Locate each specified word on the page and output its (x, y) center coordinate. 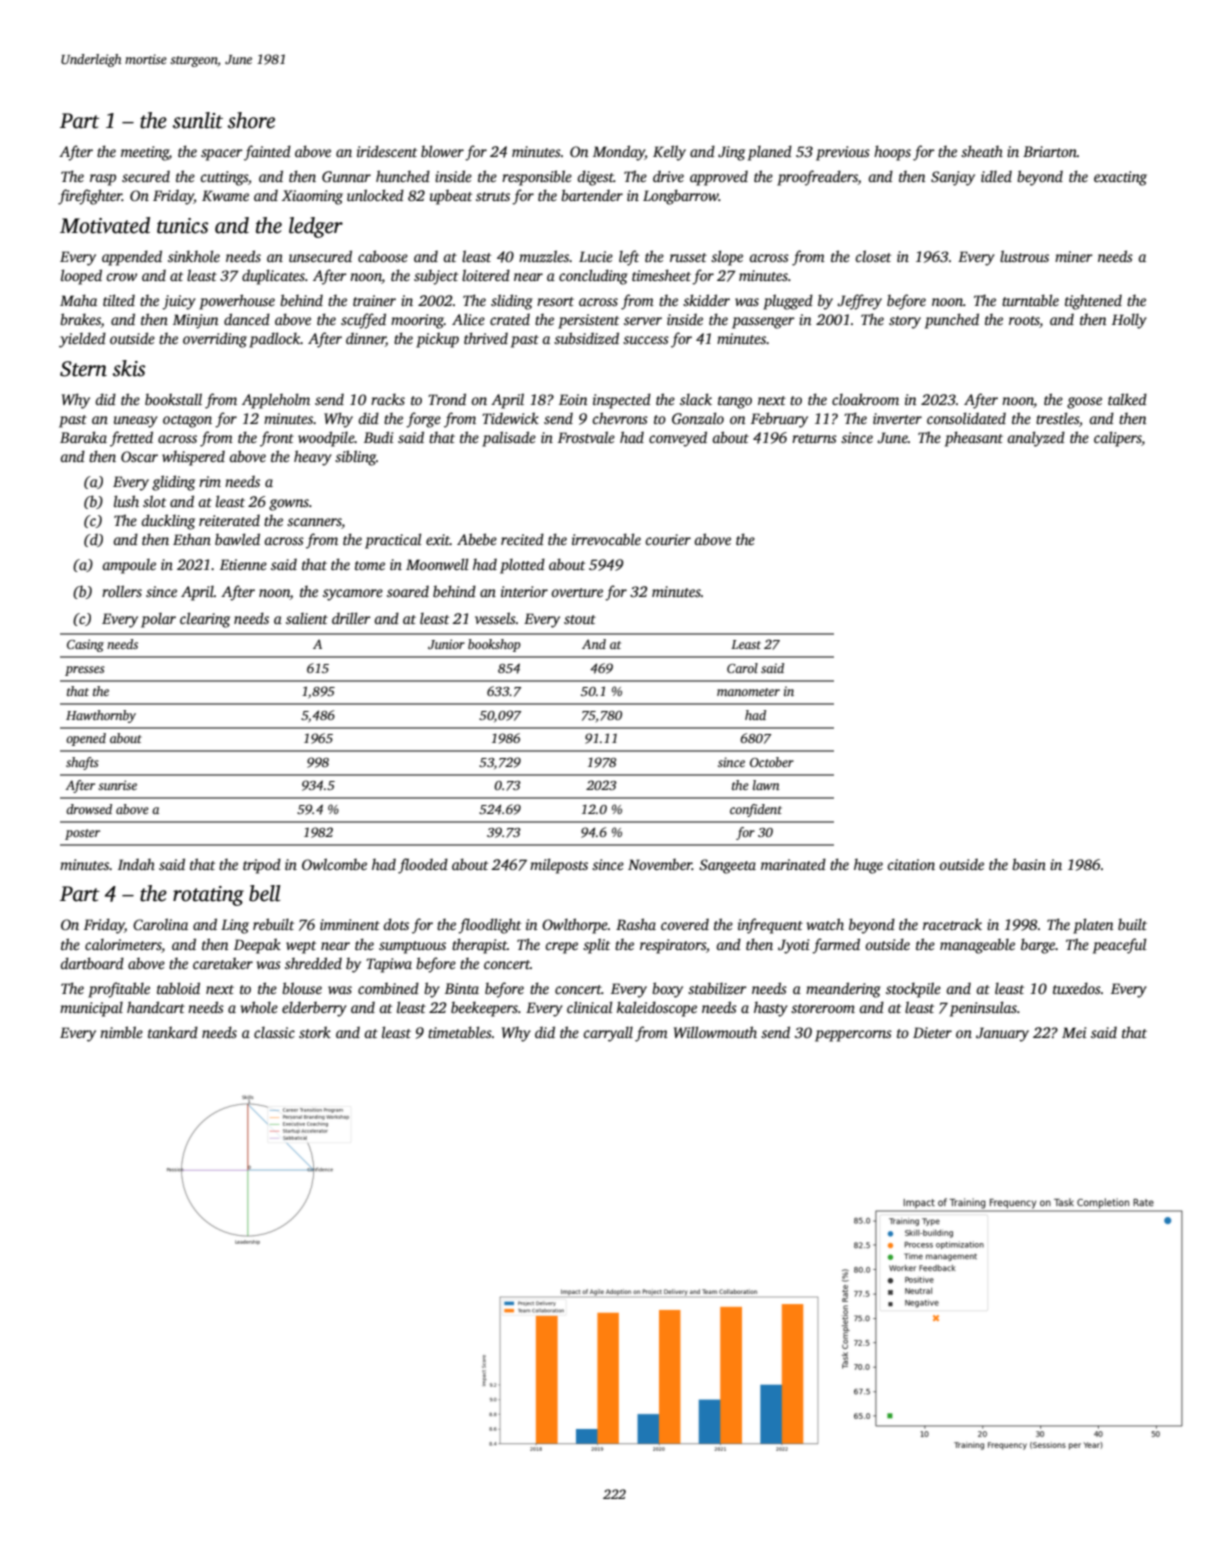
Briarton (1050, 151)
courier (668, 539)
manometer (748, 692)
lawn (766, 785)
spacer (222, 155)
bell (265, 893)
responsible (537, 178)
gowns (289, 505)
